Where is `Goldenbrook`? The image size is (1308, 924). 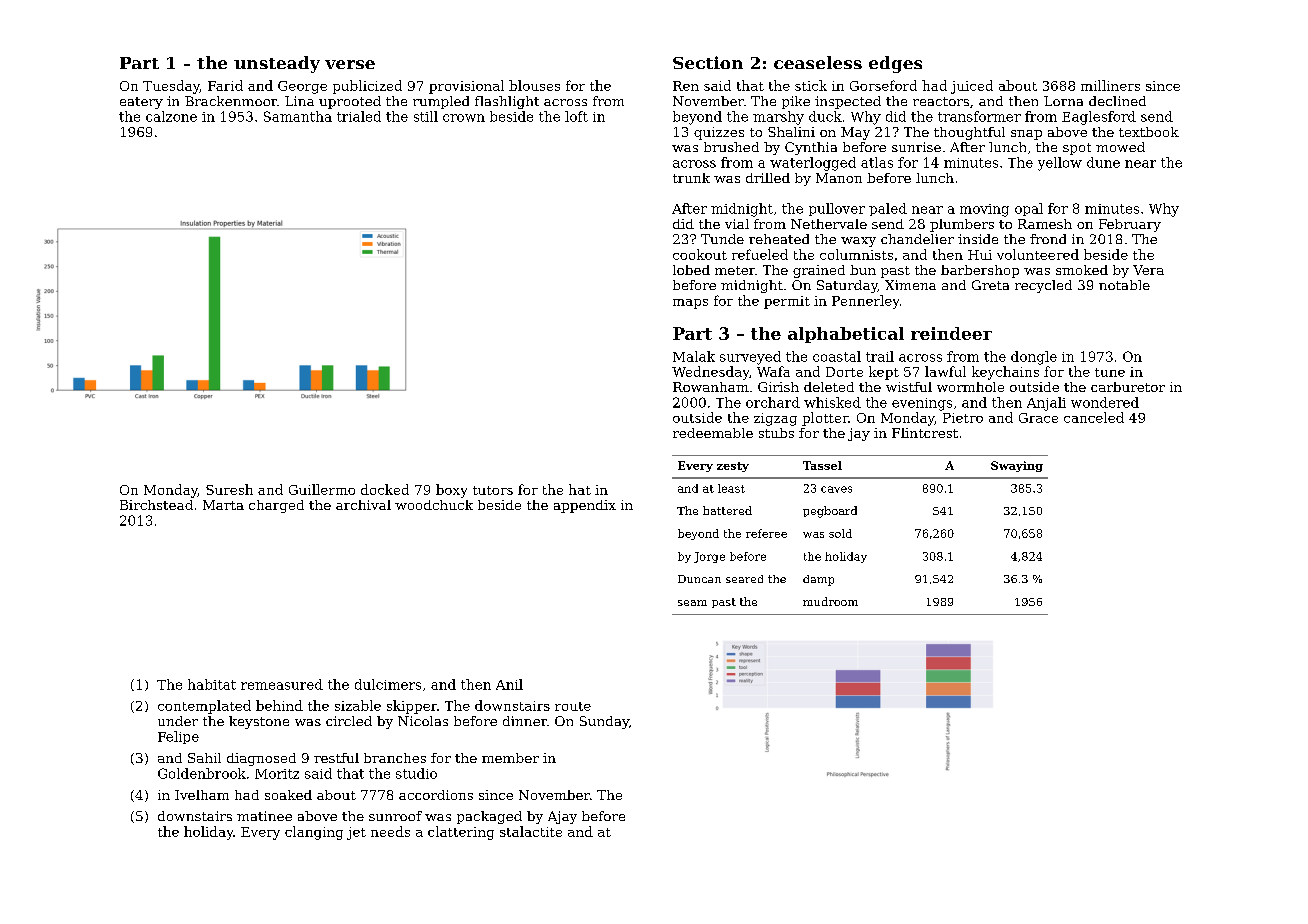
Goldenbrook is located at coordinates (202, 773).
